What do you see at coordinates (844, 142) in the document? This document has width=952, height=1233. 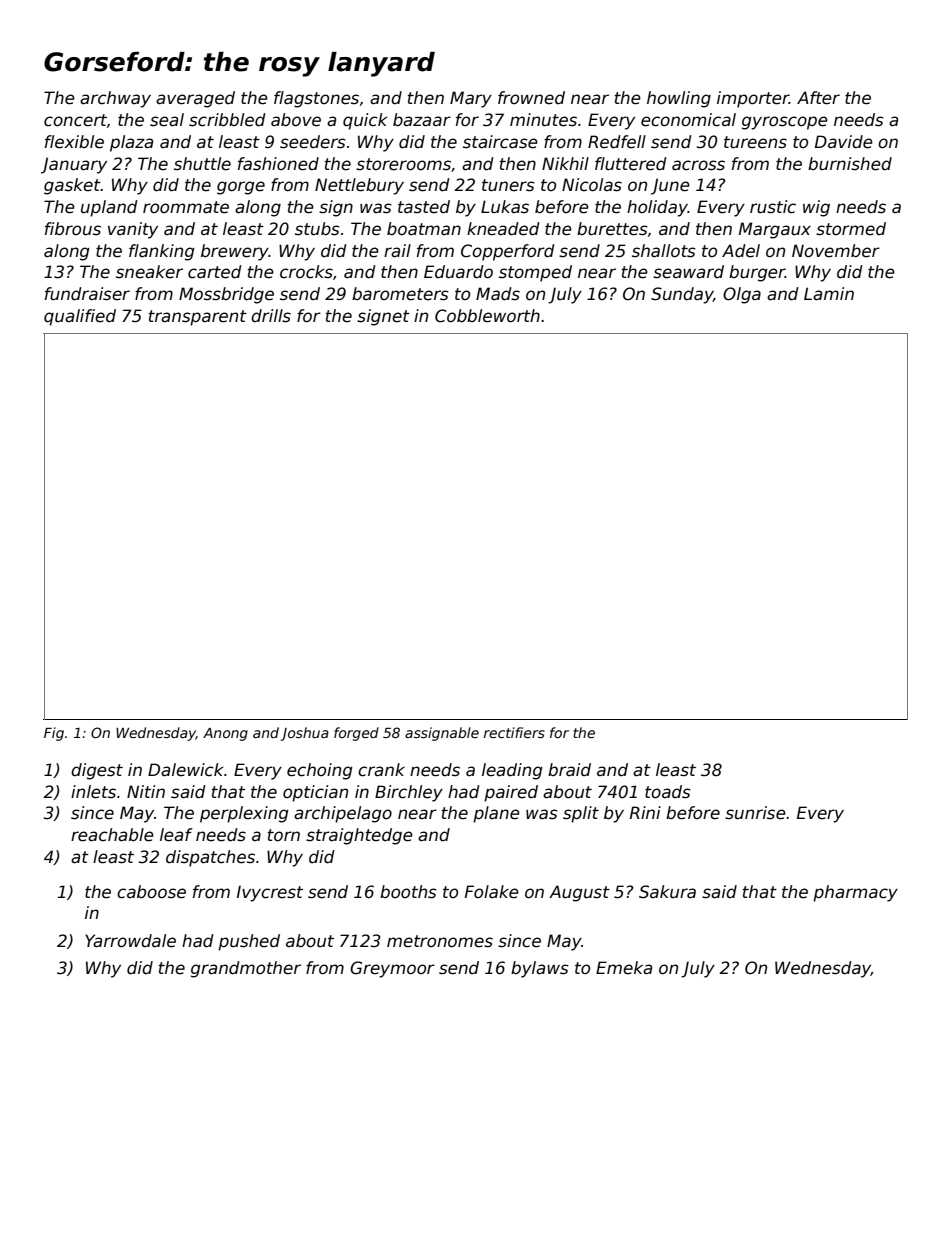 I see `Davide` at bounding box center [844, 142].
